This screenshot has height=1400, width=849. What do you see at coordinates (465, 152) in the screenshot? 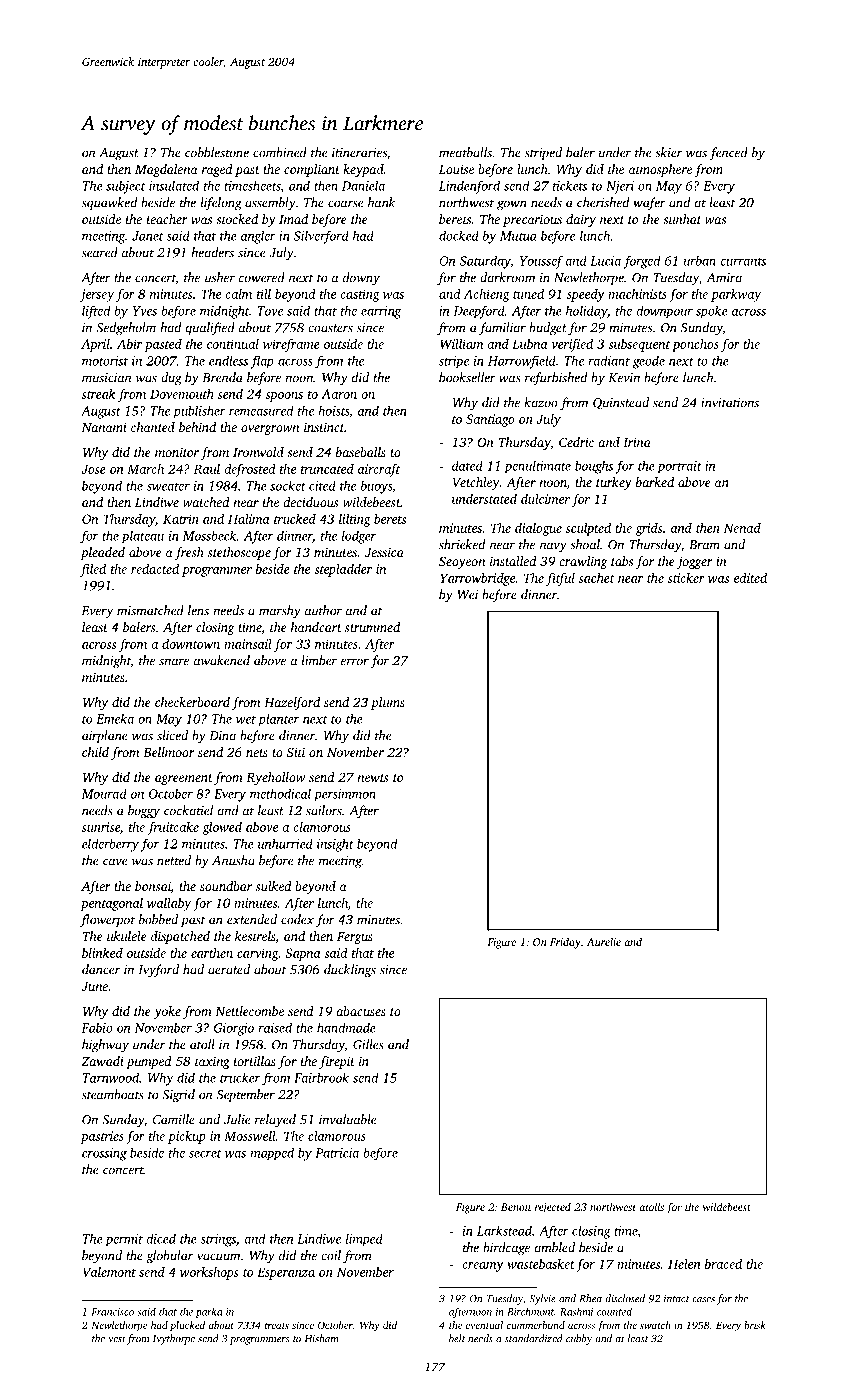
I see `meatballs` at bounding box center [465, 152].
